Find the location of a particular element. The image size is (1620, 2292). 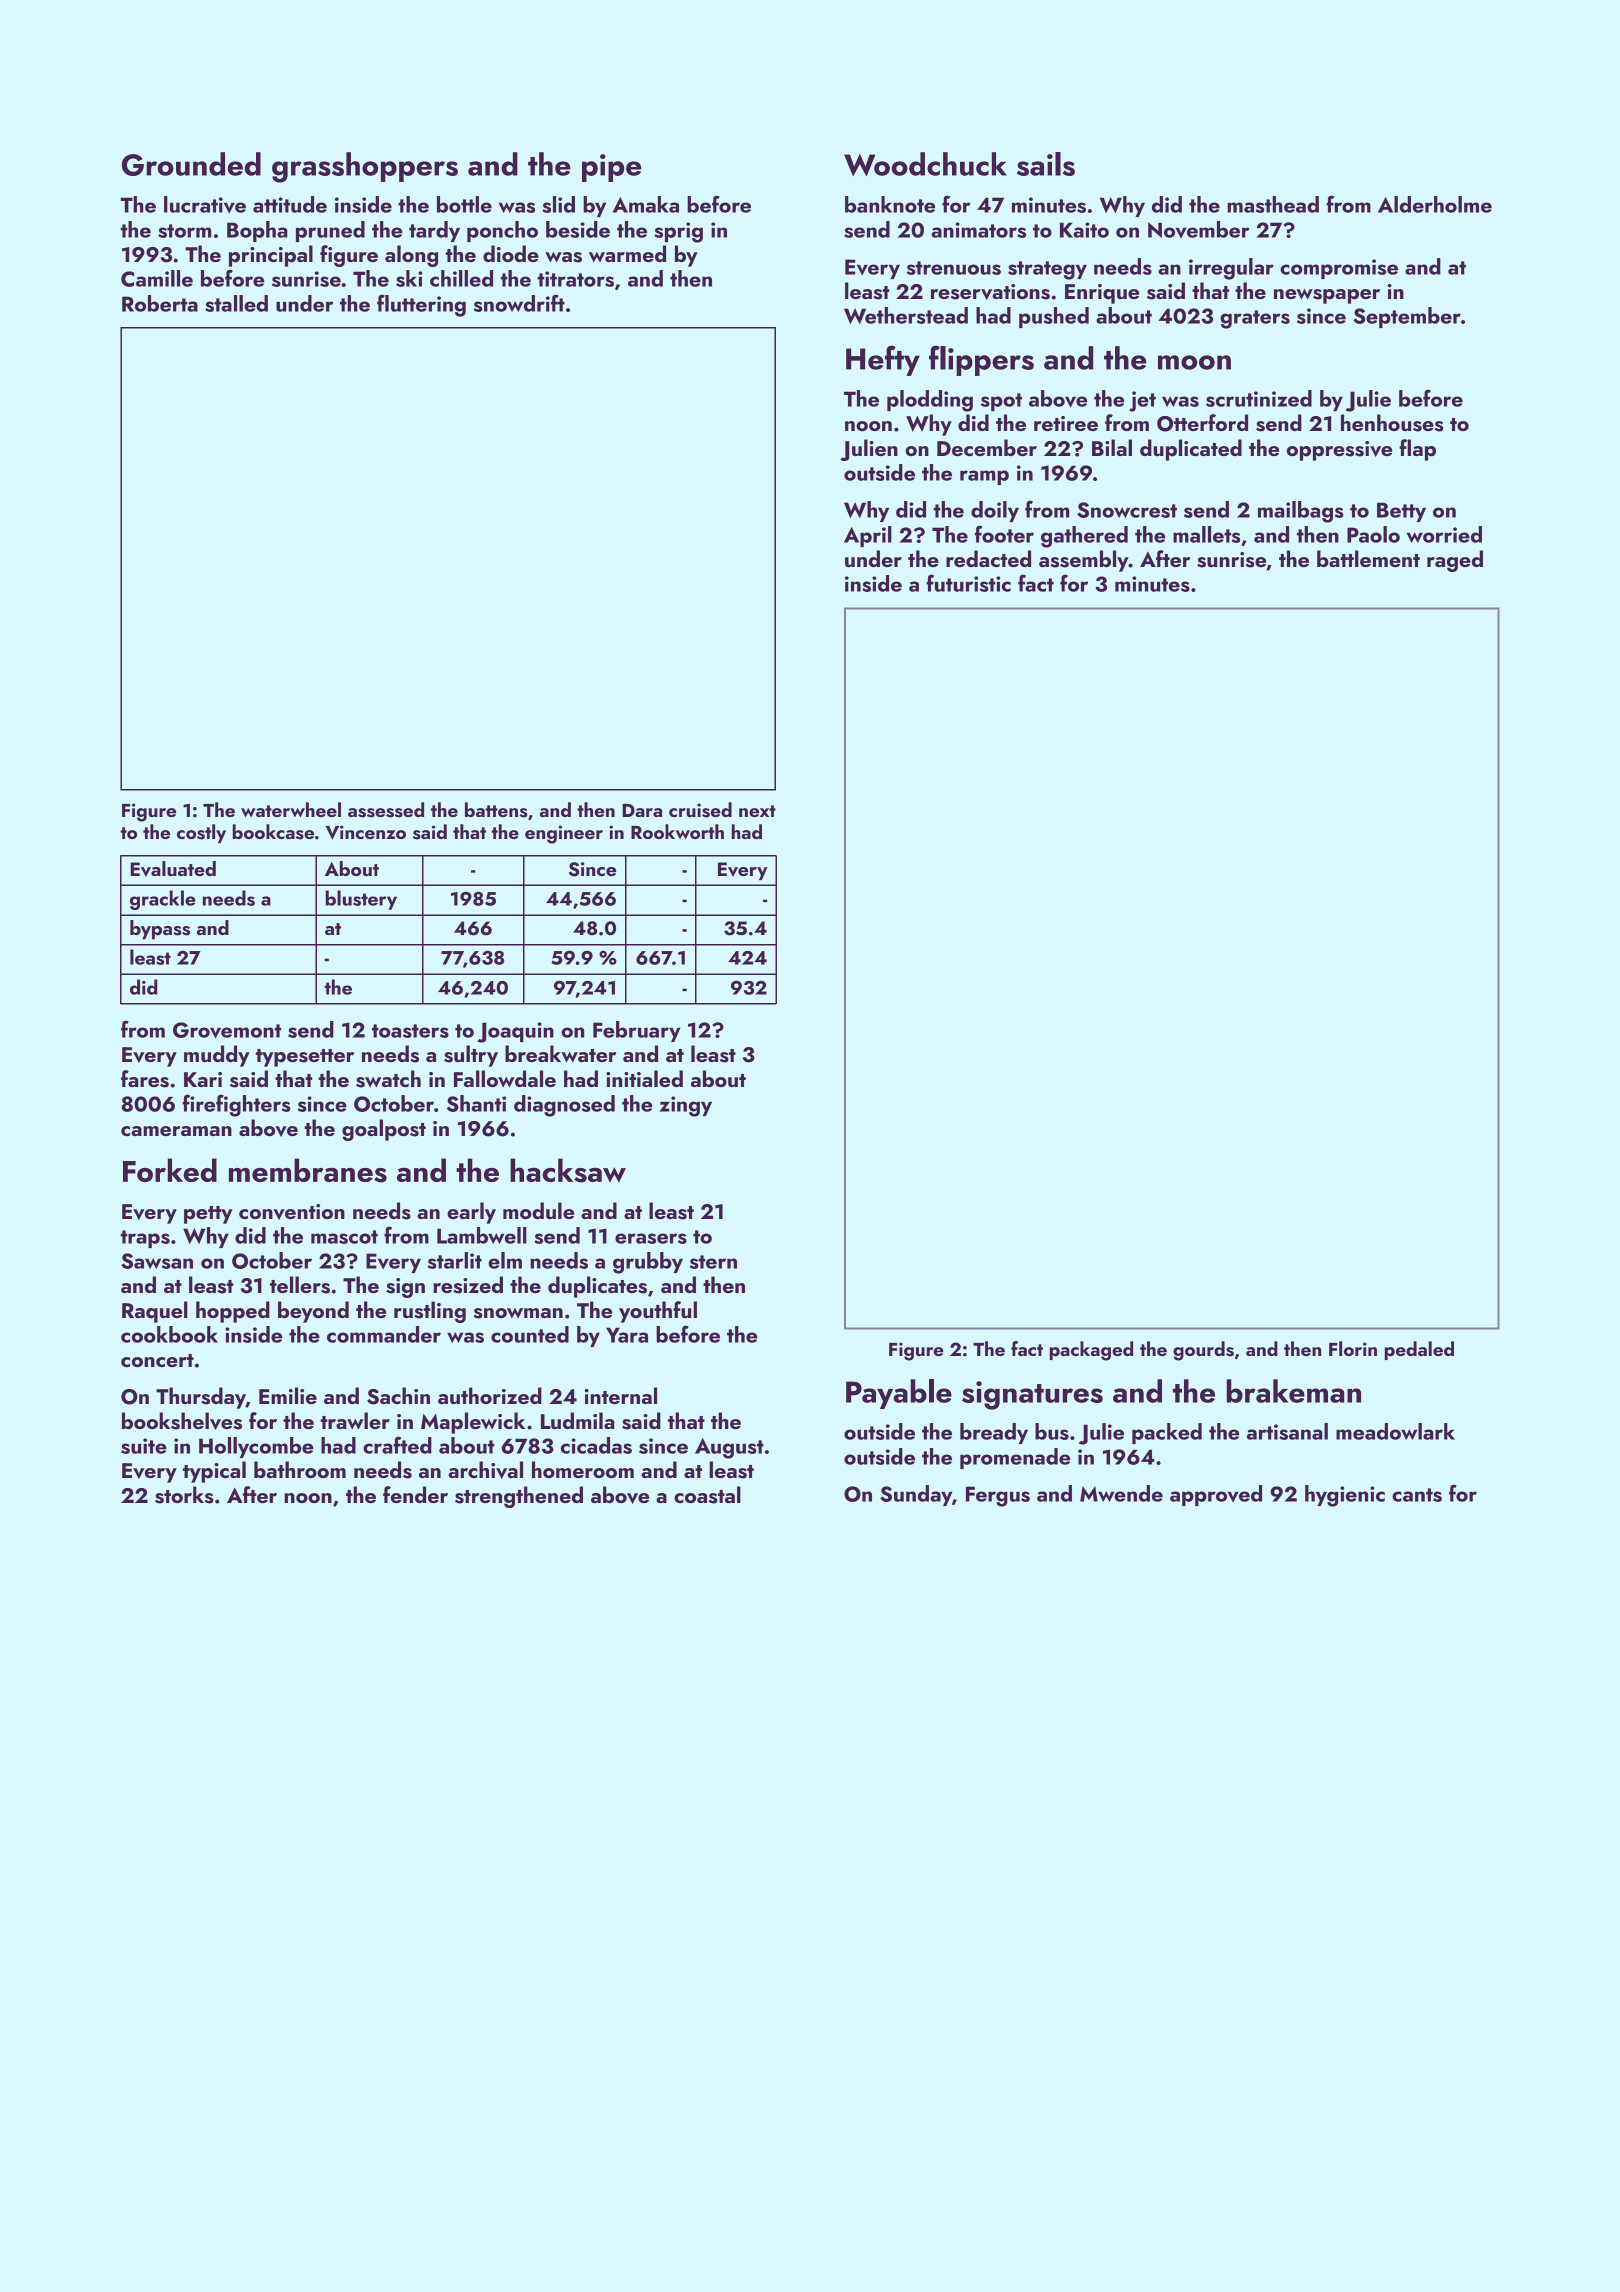

chilled is located at coordinates (461, 278).
